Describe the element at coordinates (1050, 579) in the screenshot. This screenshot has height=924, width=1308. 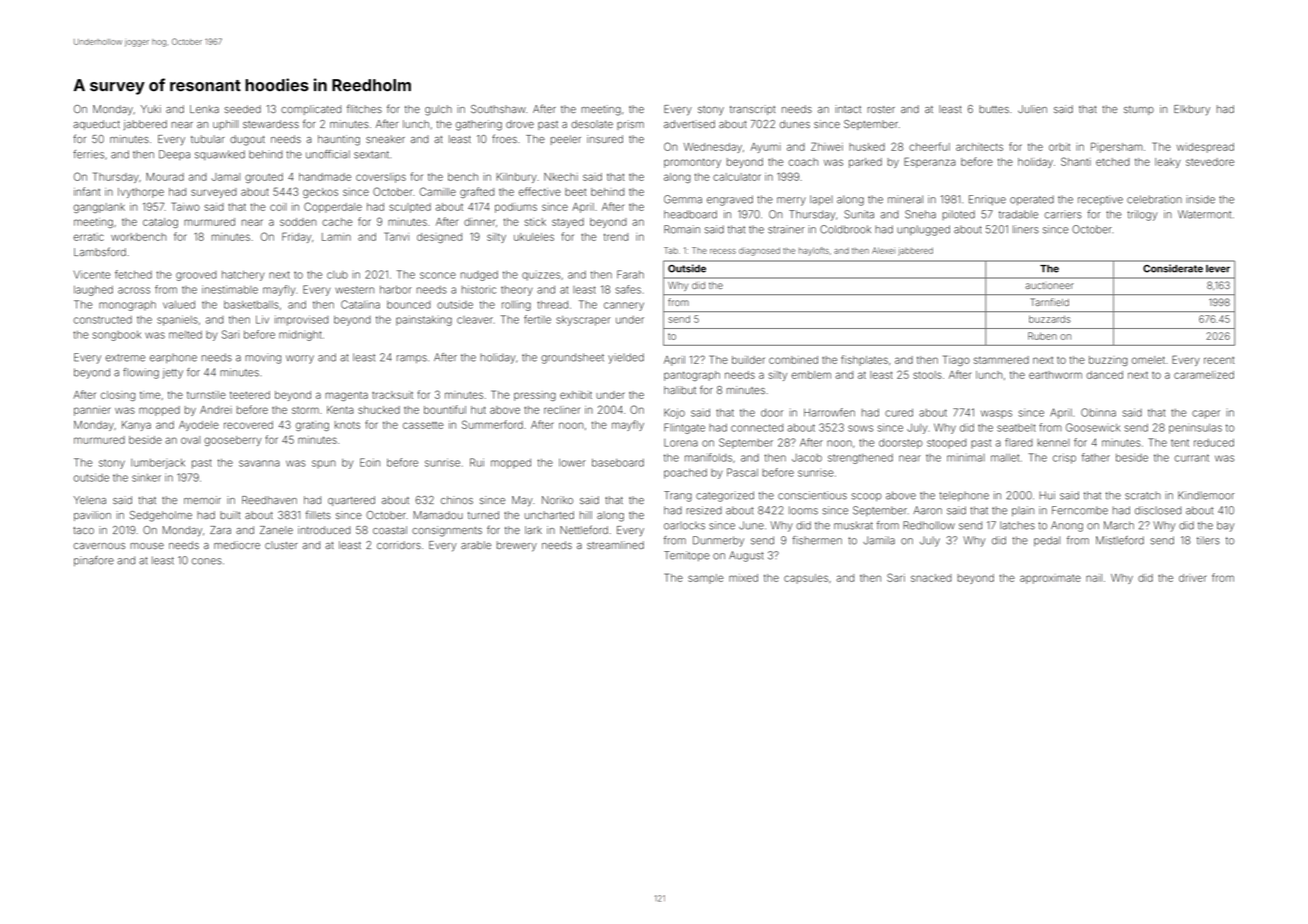
I see `approximate` at that location.
